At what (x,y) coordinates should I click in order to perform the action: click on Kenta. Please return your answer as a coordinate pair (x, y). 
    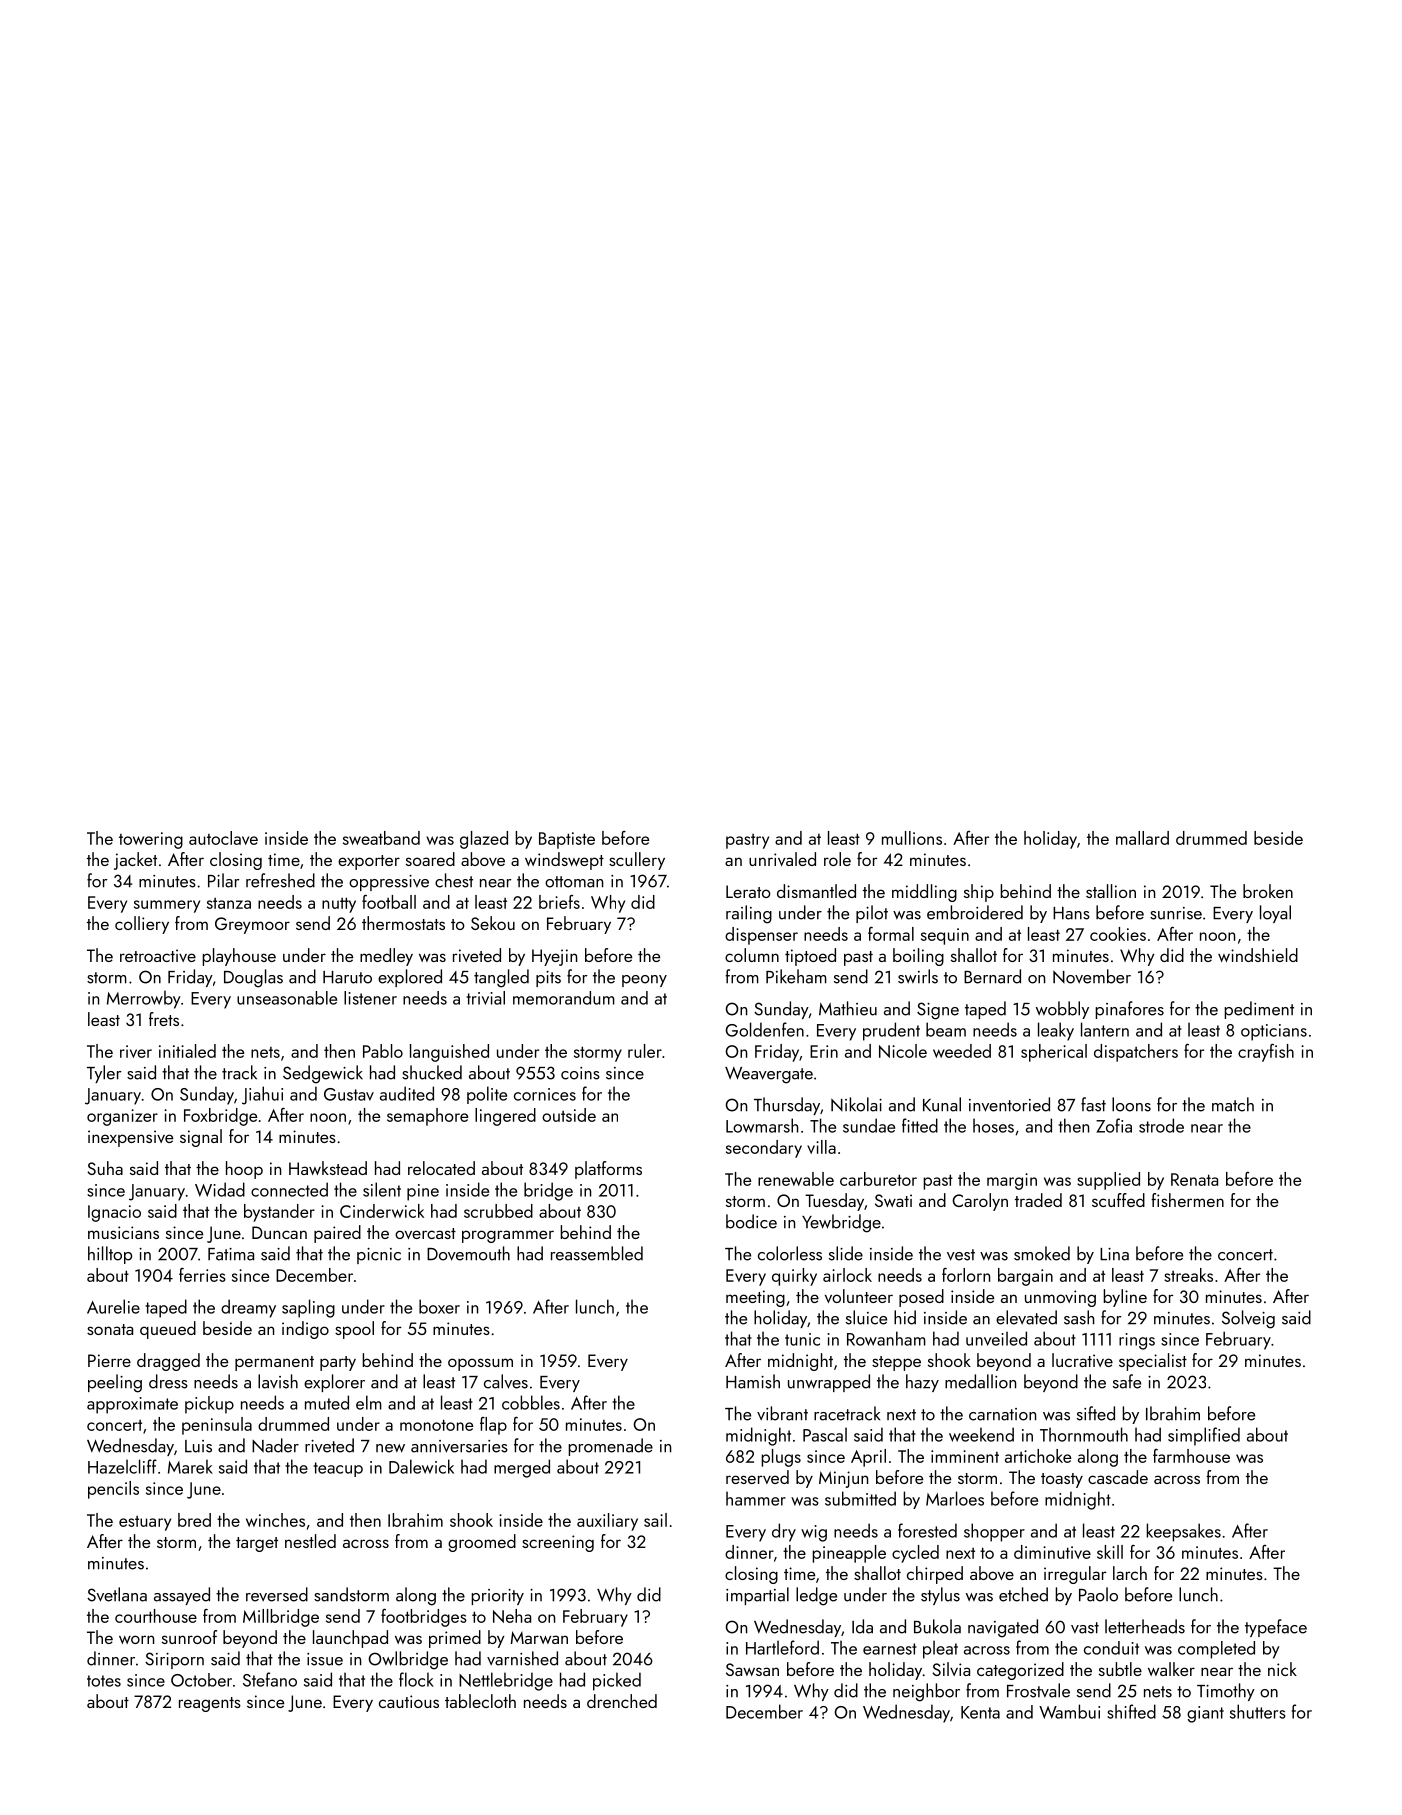
    Looking at the image, I should click on (980, 1712).
